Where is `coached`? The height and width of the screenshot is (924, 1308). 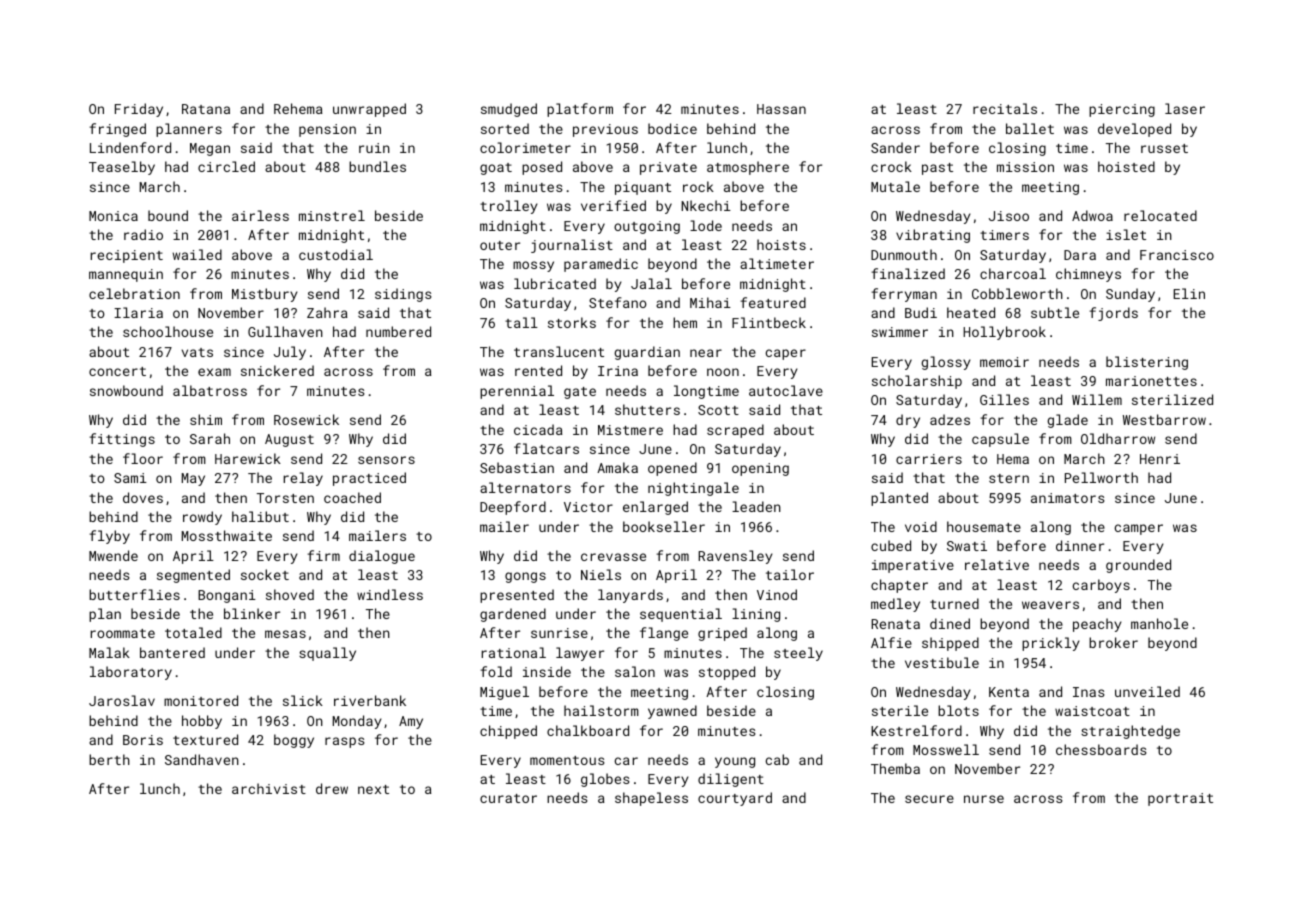
coached is located at coordinates (352, 497).
